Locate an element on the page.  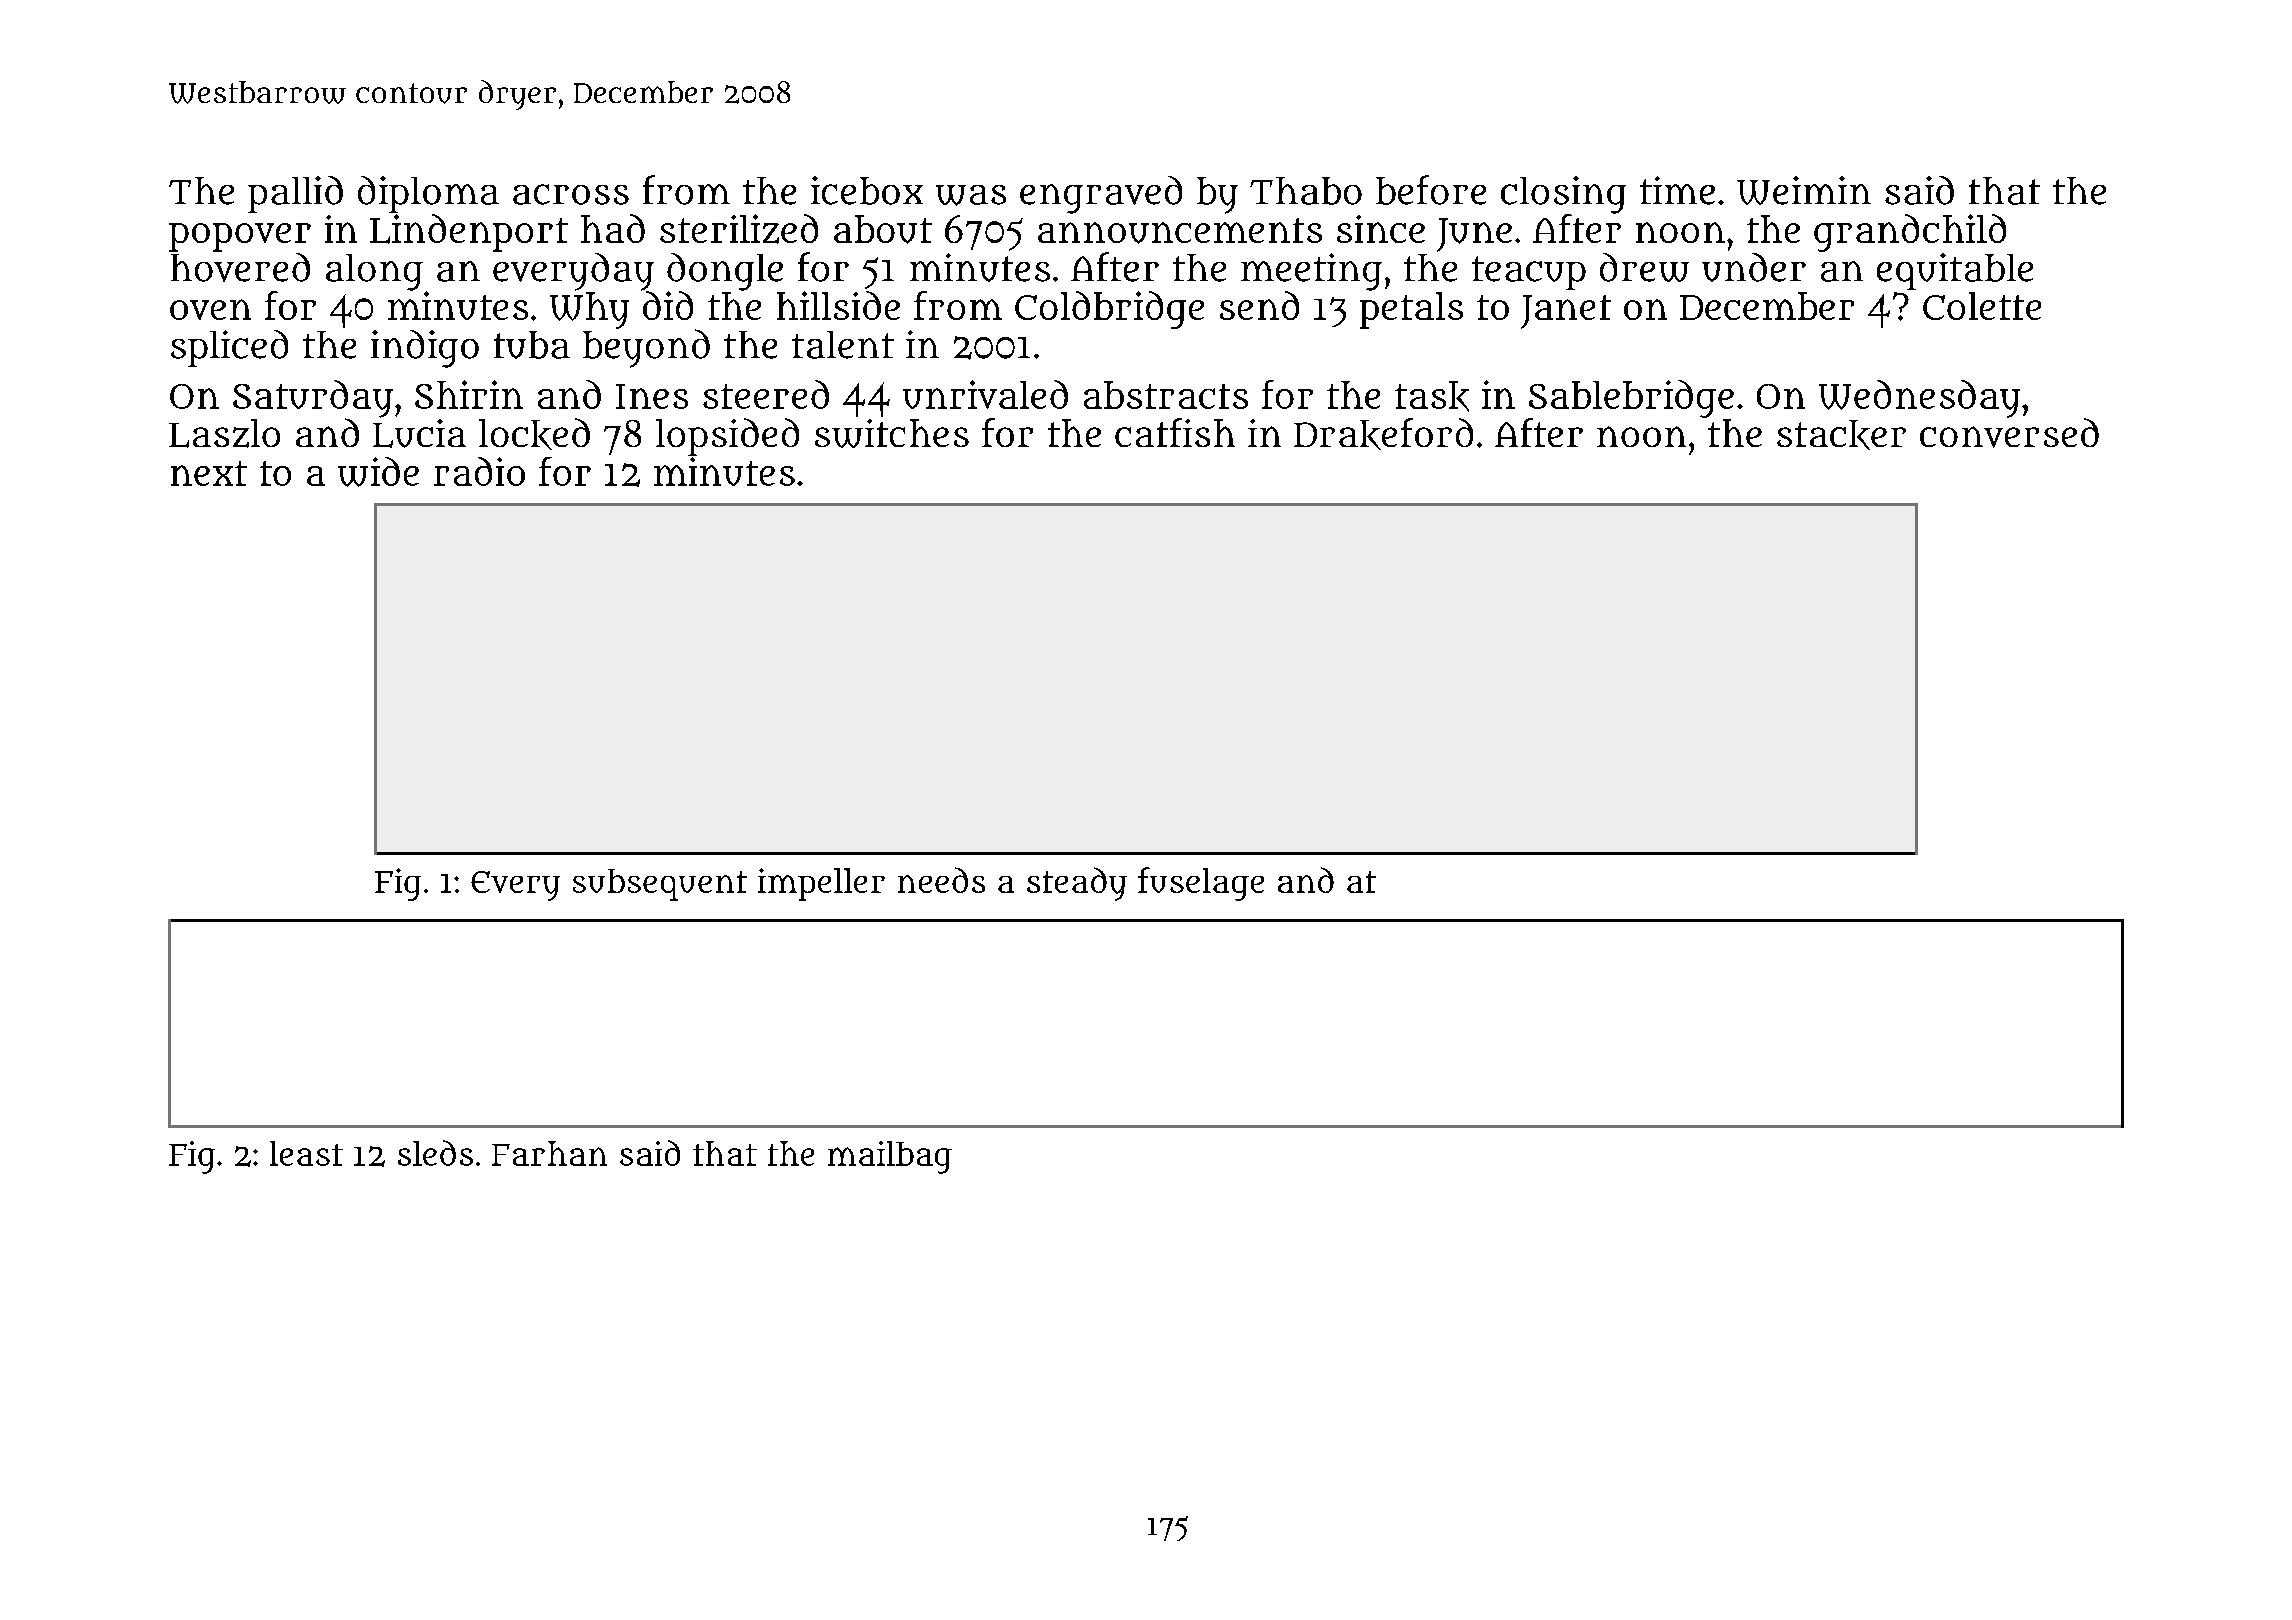
under is located at coordinates (1754, 267).
